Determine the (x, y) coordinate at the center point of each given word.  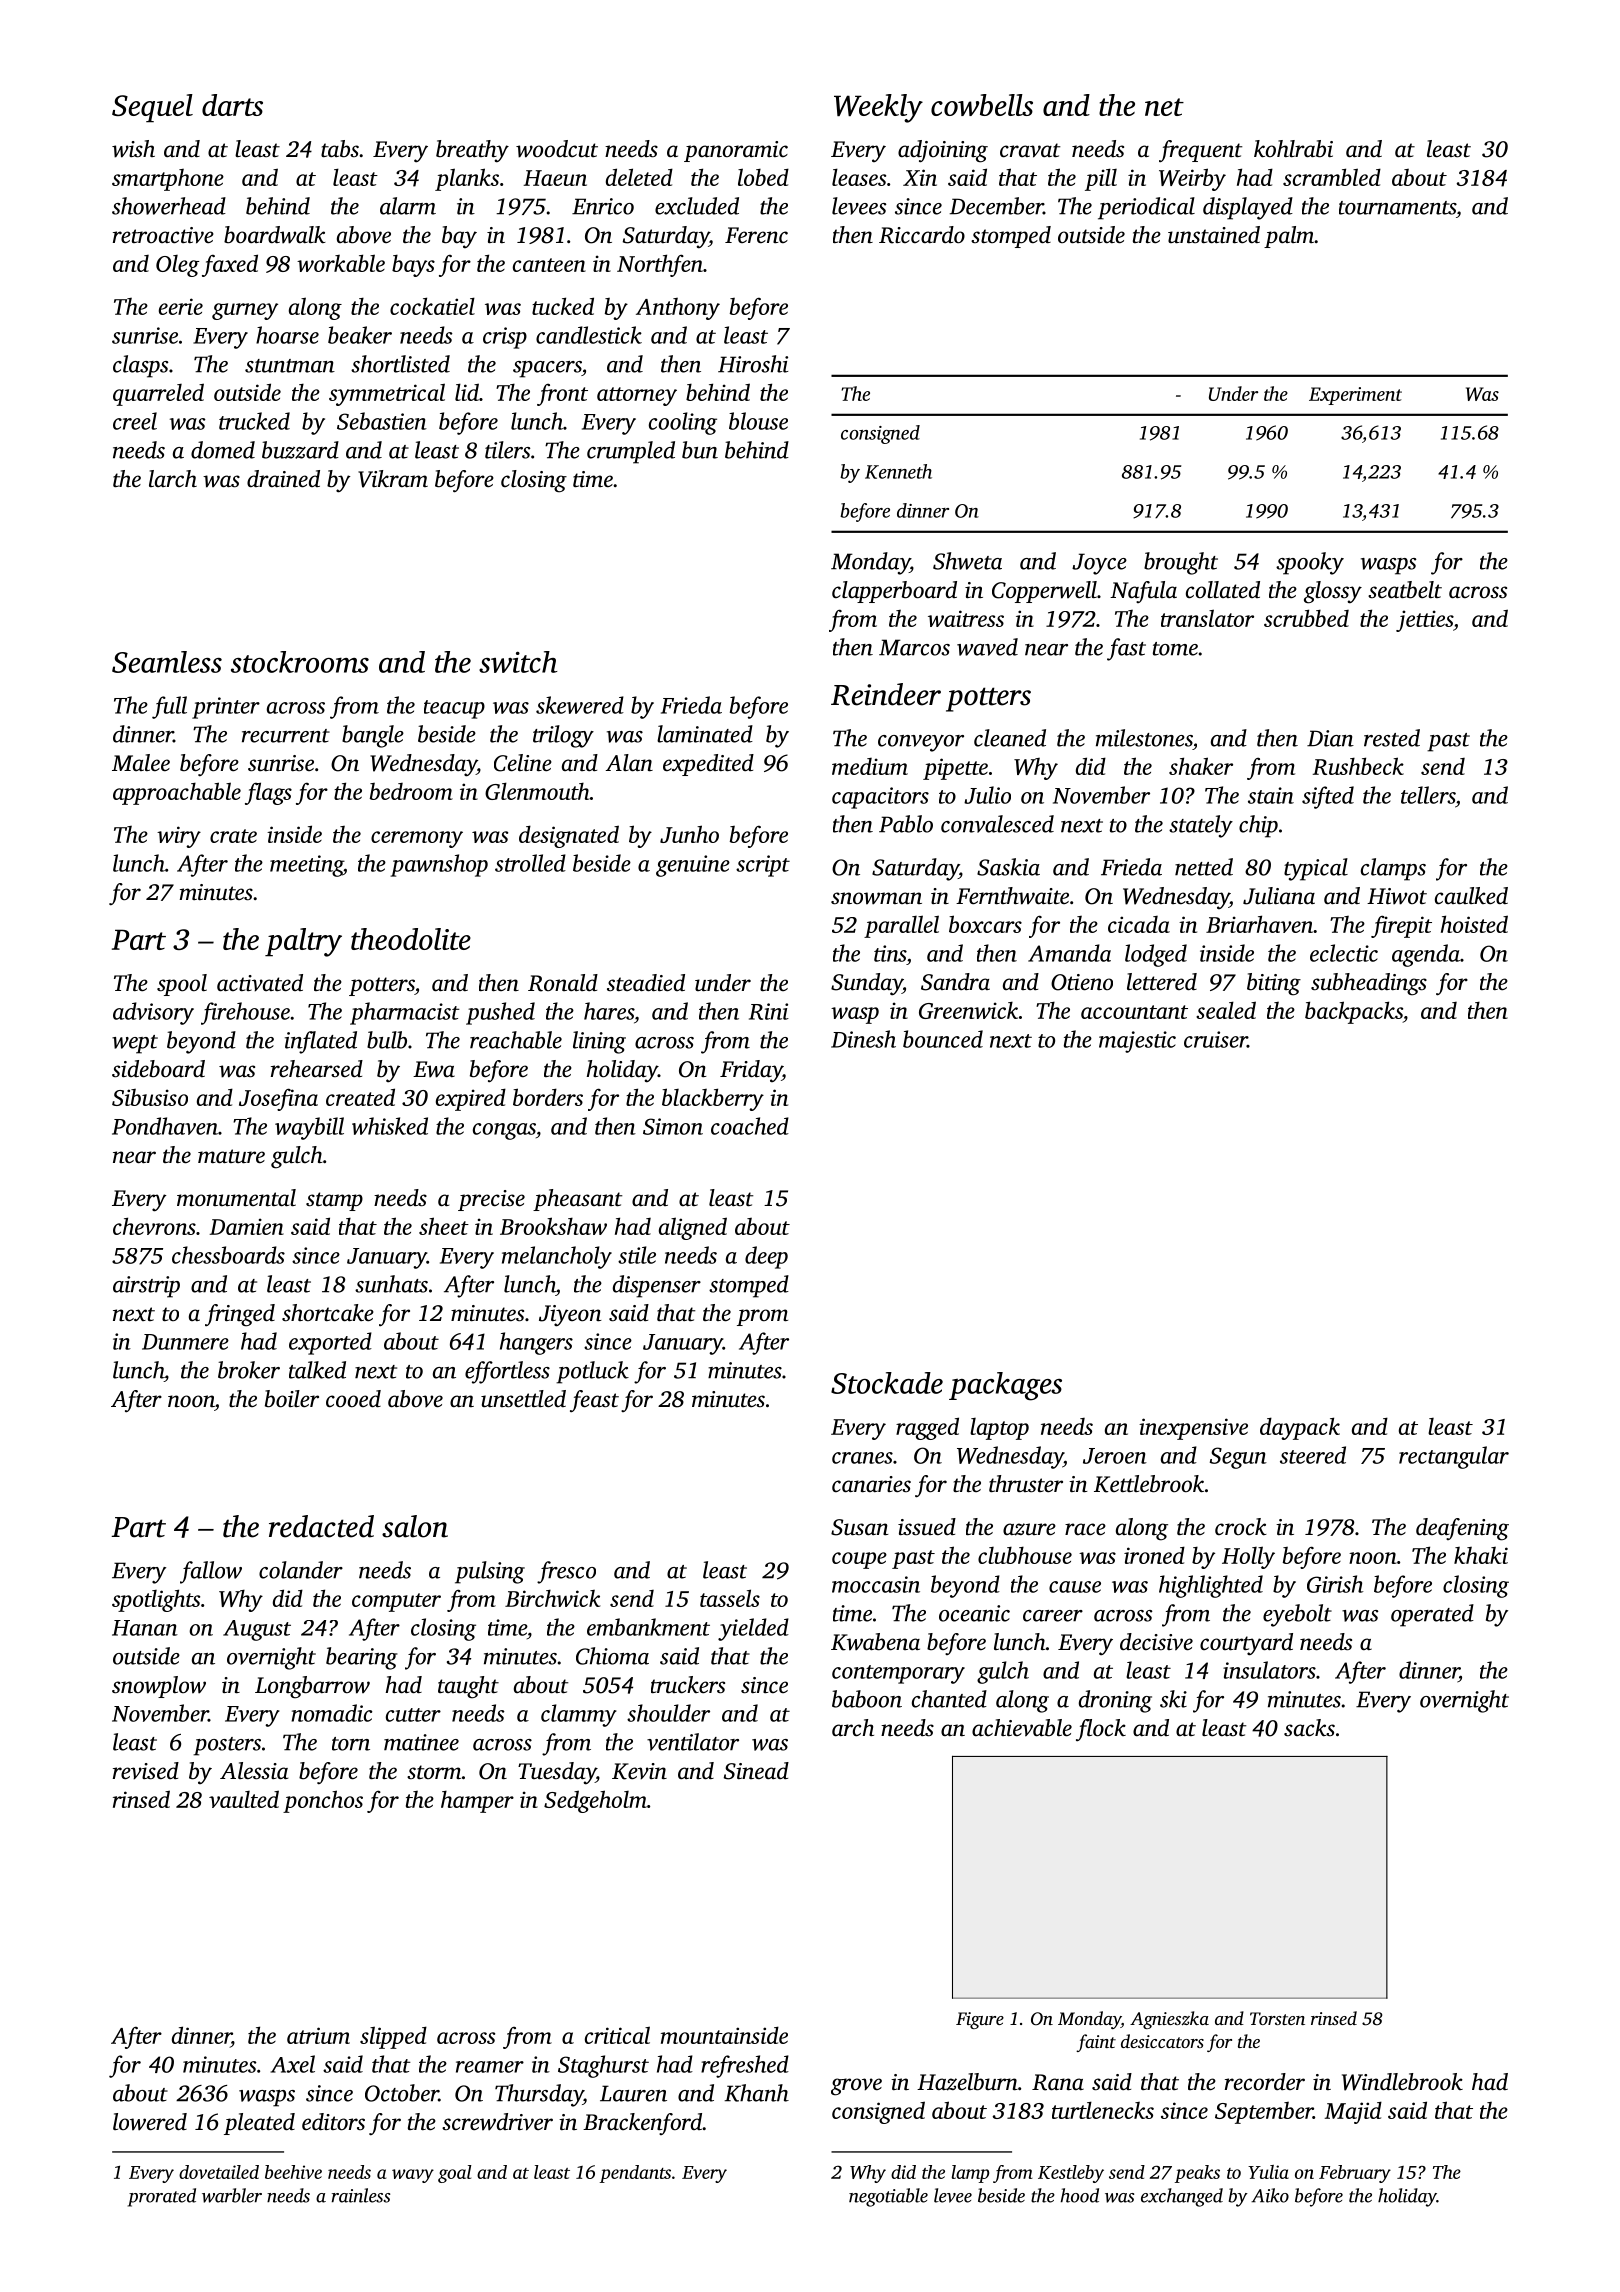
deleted (639, 177)
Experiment (1355, 396)
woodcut (557, 149)
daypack (1300, 1428)
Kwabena (875, 1642)
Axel (293, 2064)
